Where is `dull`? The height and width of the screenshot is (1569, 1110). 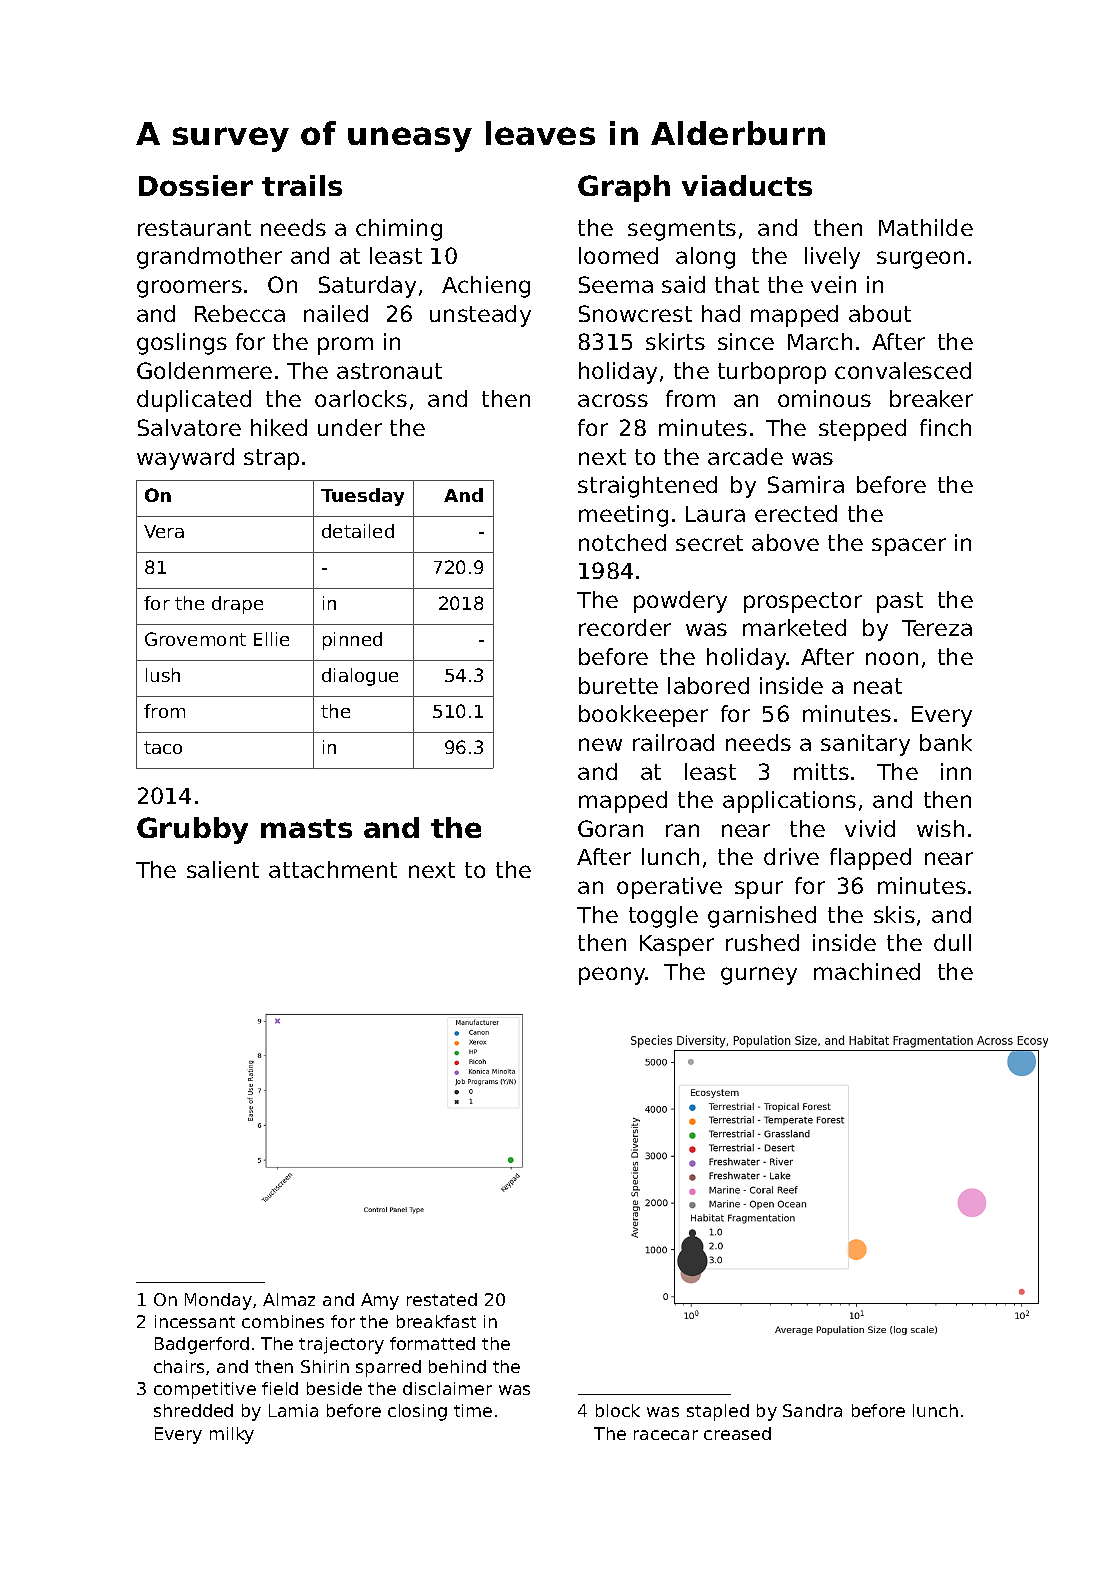 dull is located at coordinates (952, 942).
